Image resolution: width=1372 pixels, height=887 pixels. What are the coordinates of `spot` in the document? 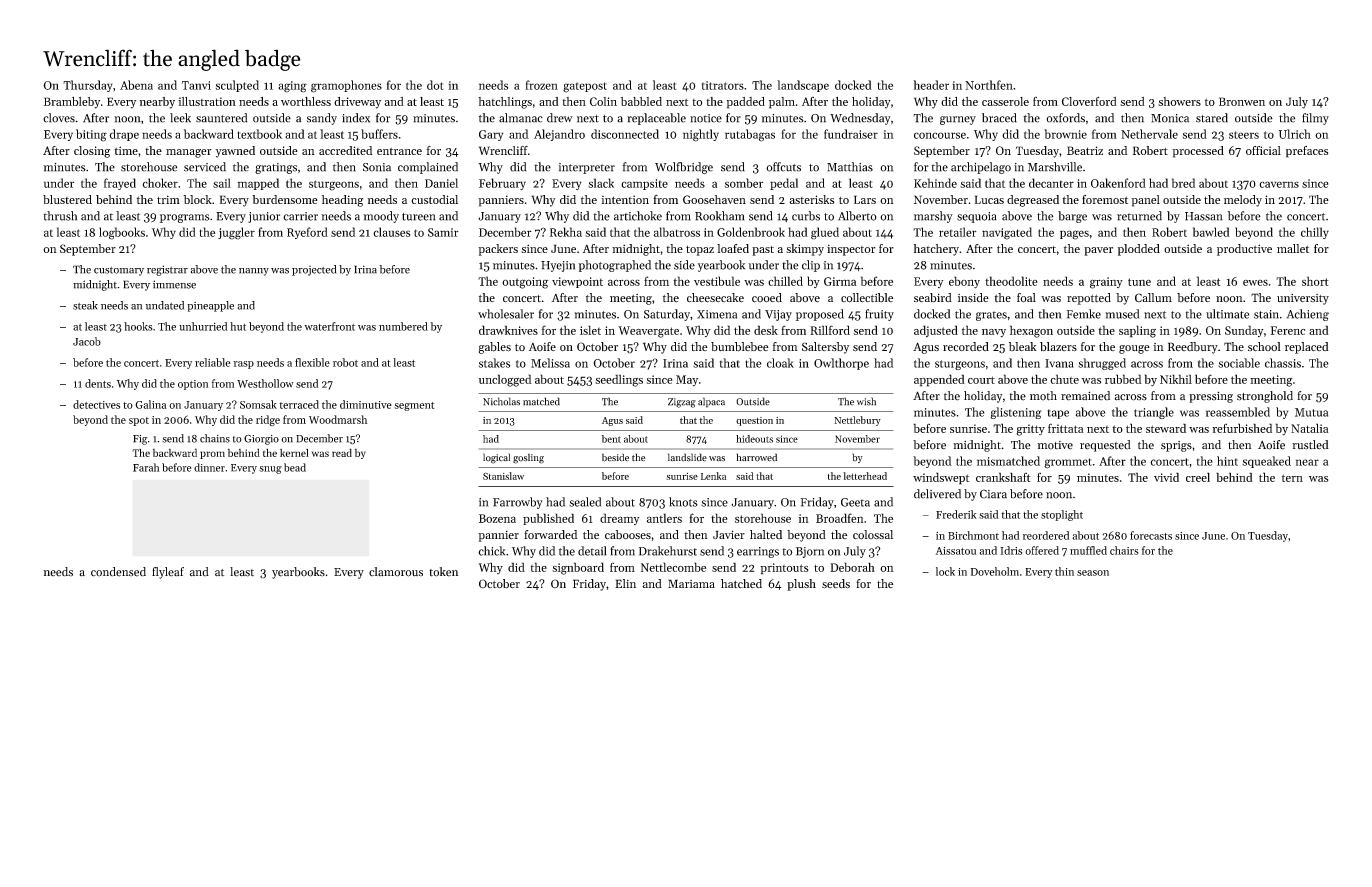 It's located at (139, 421).
